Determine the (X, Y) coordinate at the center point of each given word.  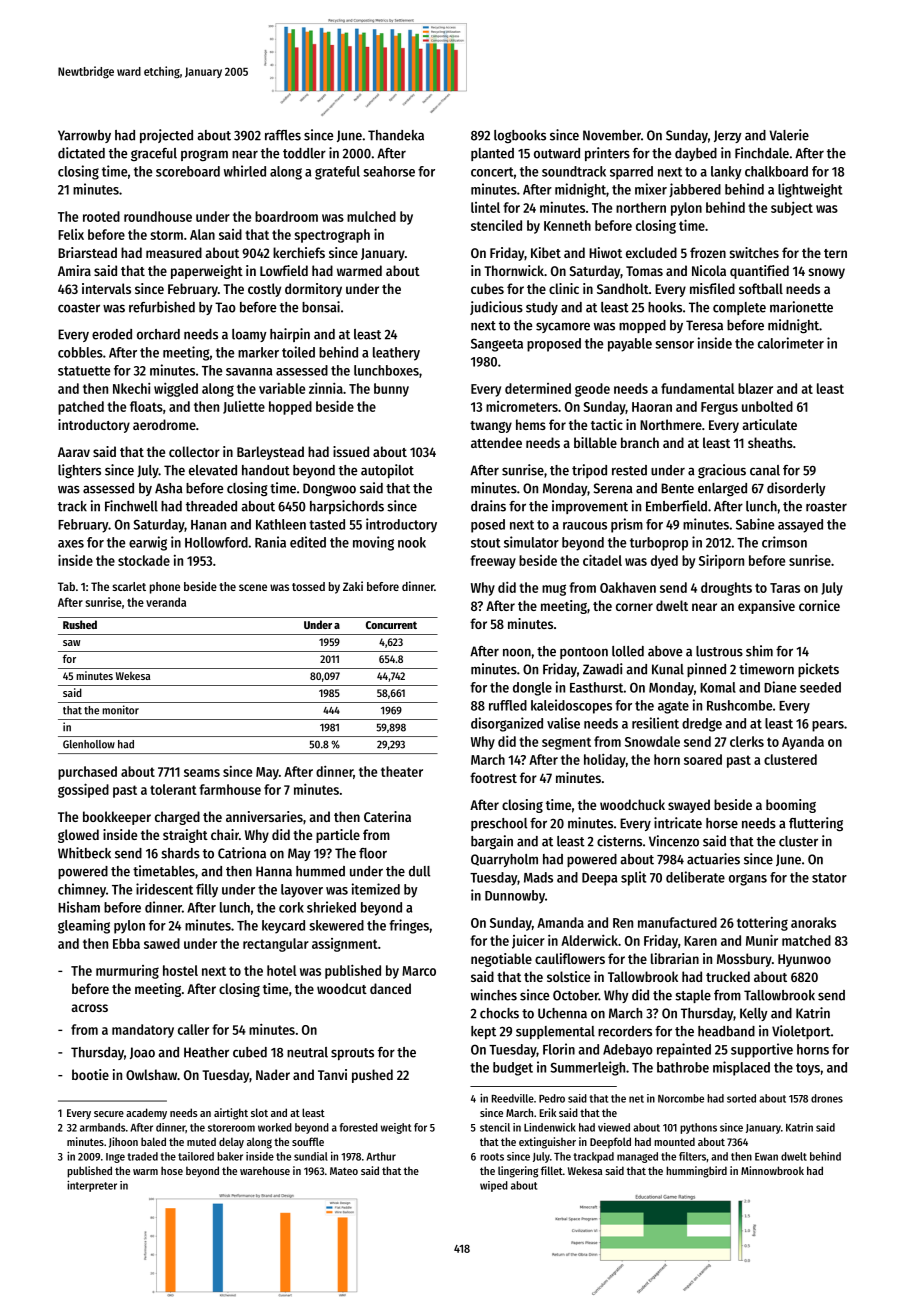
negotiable (501, 960)
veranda (166, 602)
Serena (613, 488)
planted (492, 154)
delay (231, 1142)
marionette (801, 307)
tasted (327, 524)
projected (166, 136)
